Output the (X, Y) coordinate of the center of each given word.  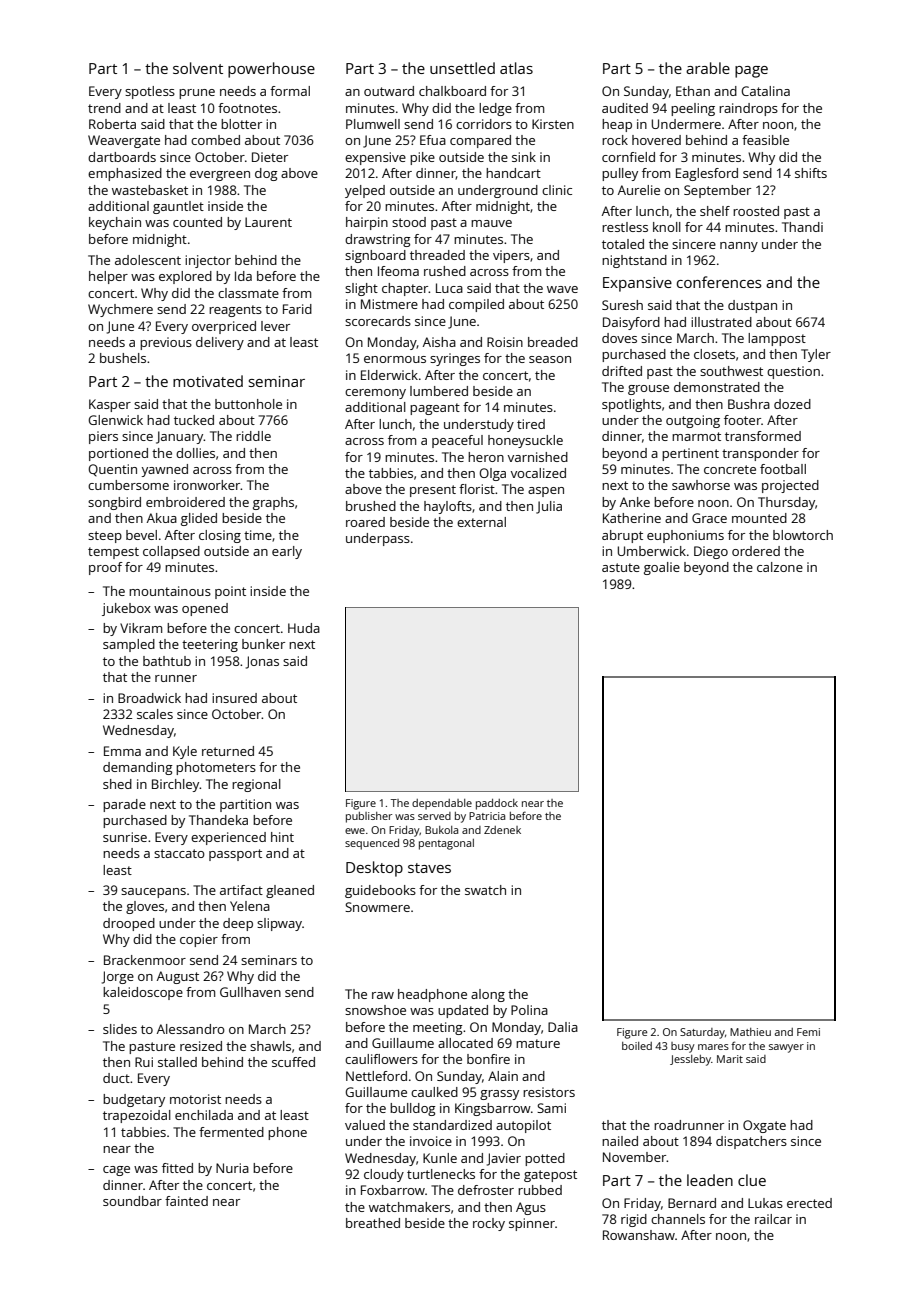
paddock (497, 804)
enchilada (204, 1115)
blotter (241, 124)
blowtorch (803, 535)
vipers (511, 256)
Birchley (176, 785)
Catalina (765, 91)
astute (621, 567)
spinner (532, 1224)
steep (105, 537)
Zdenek (502, 830)
